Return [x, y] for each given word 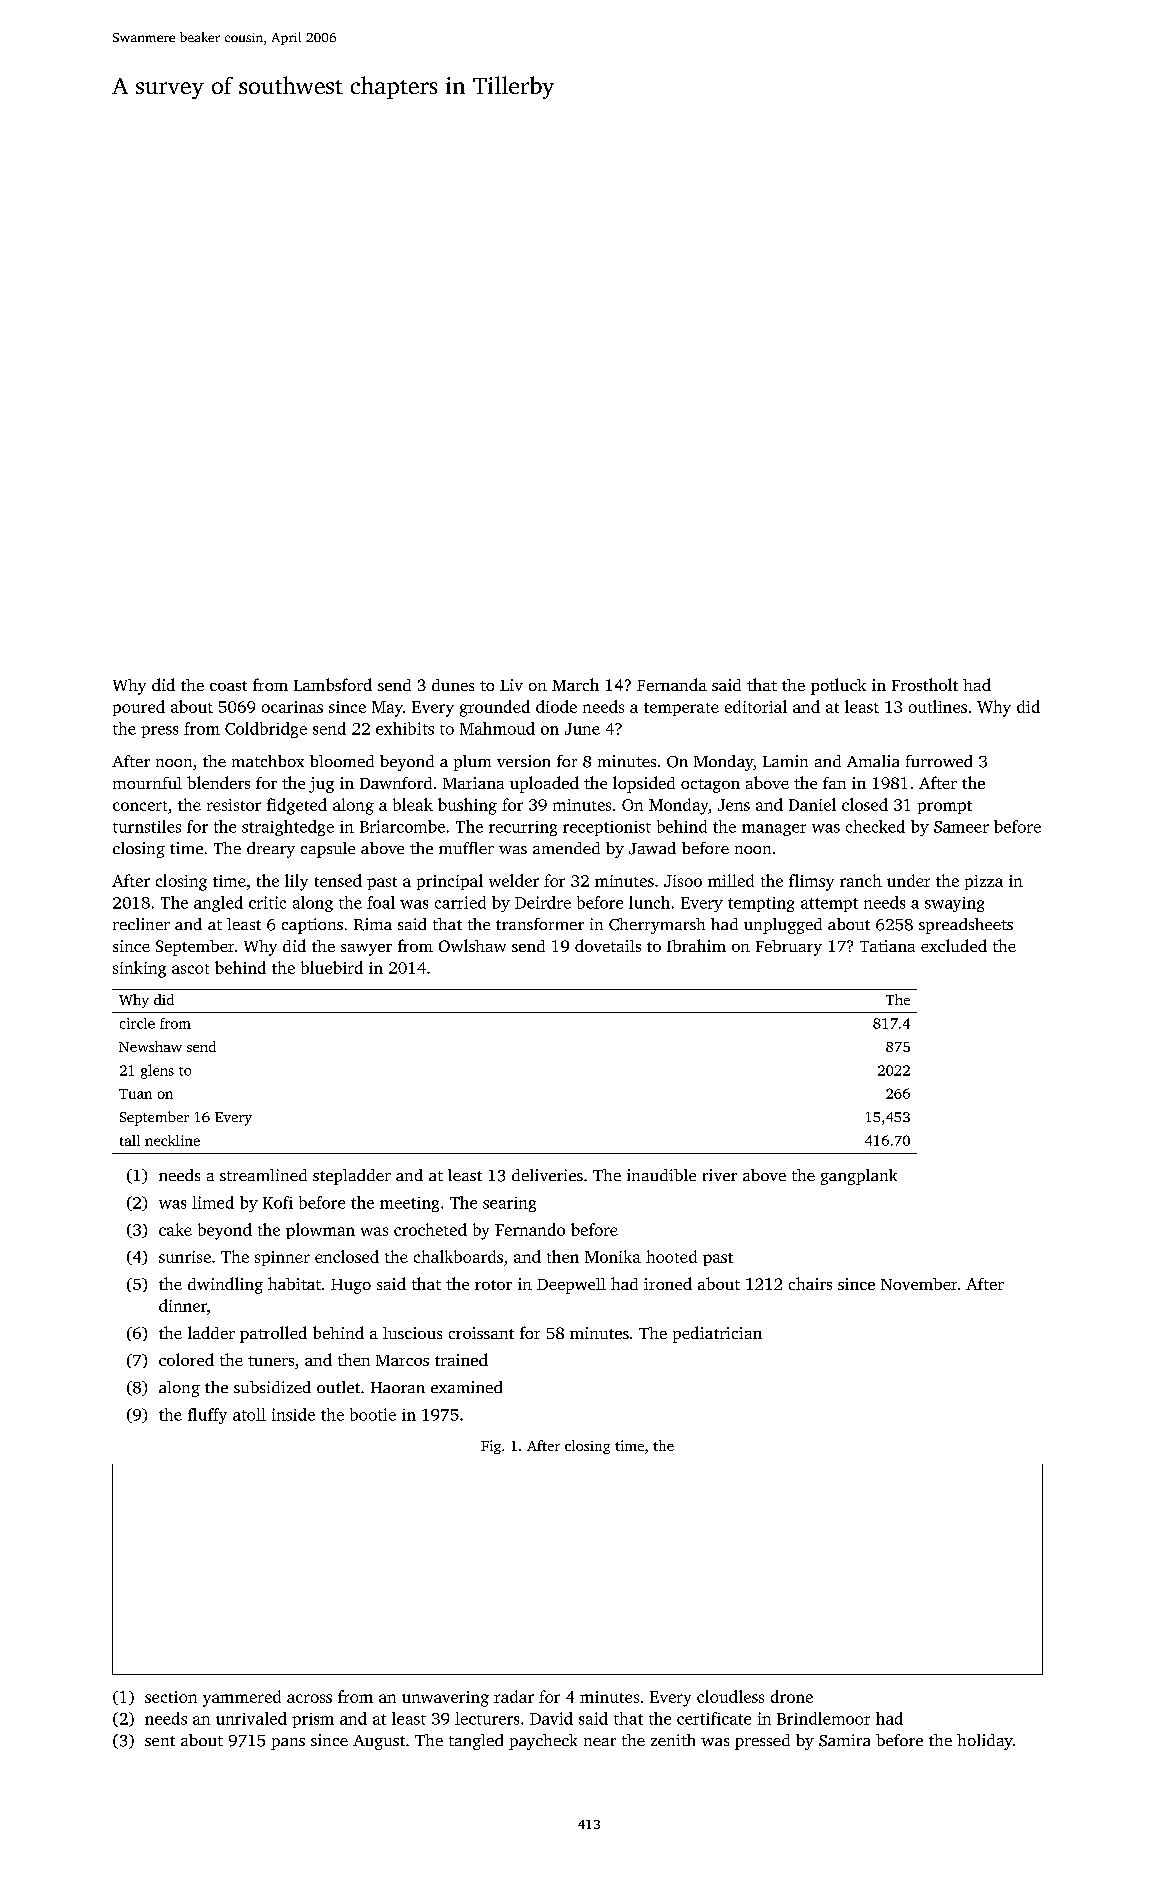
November [919, 1284]
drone [792, 1696]
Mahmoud [497, 728]
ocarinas [292, 707]
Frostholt [925, 684]
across [309, 1698]
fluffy [207, 1416]
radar [514, 1696]
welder [514, 880]
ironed [668, 1283]
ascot [190, 969]
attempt [829, 905]
